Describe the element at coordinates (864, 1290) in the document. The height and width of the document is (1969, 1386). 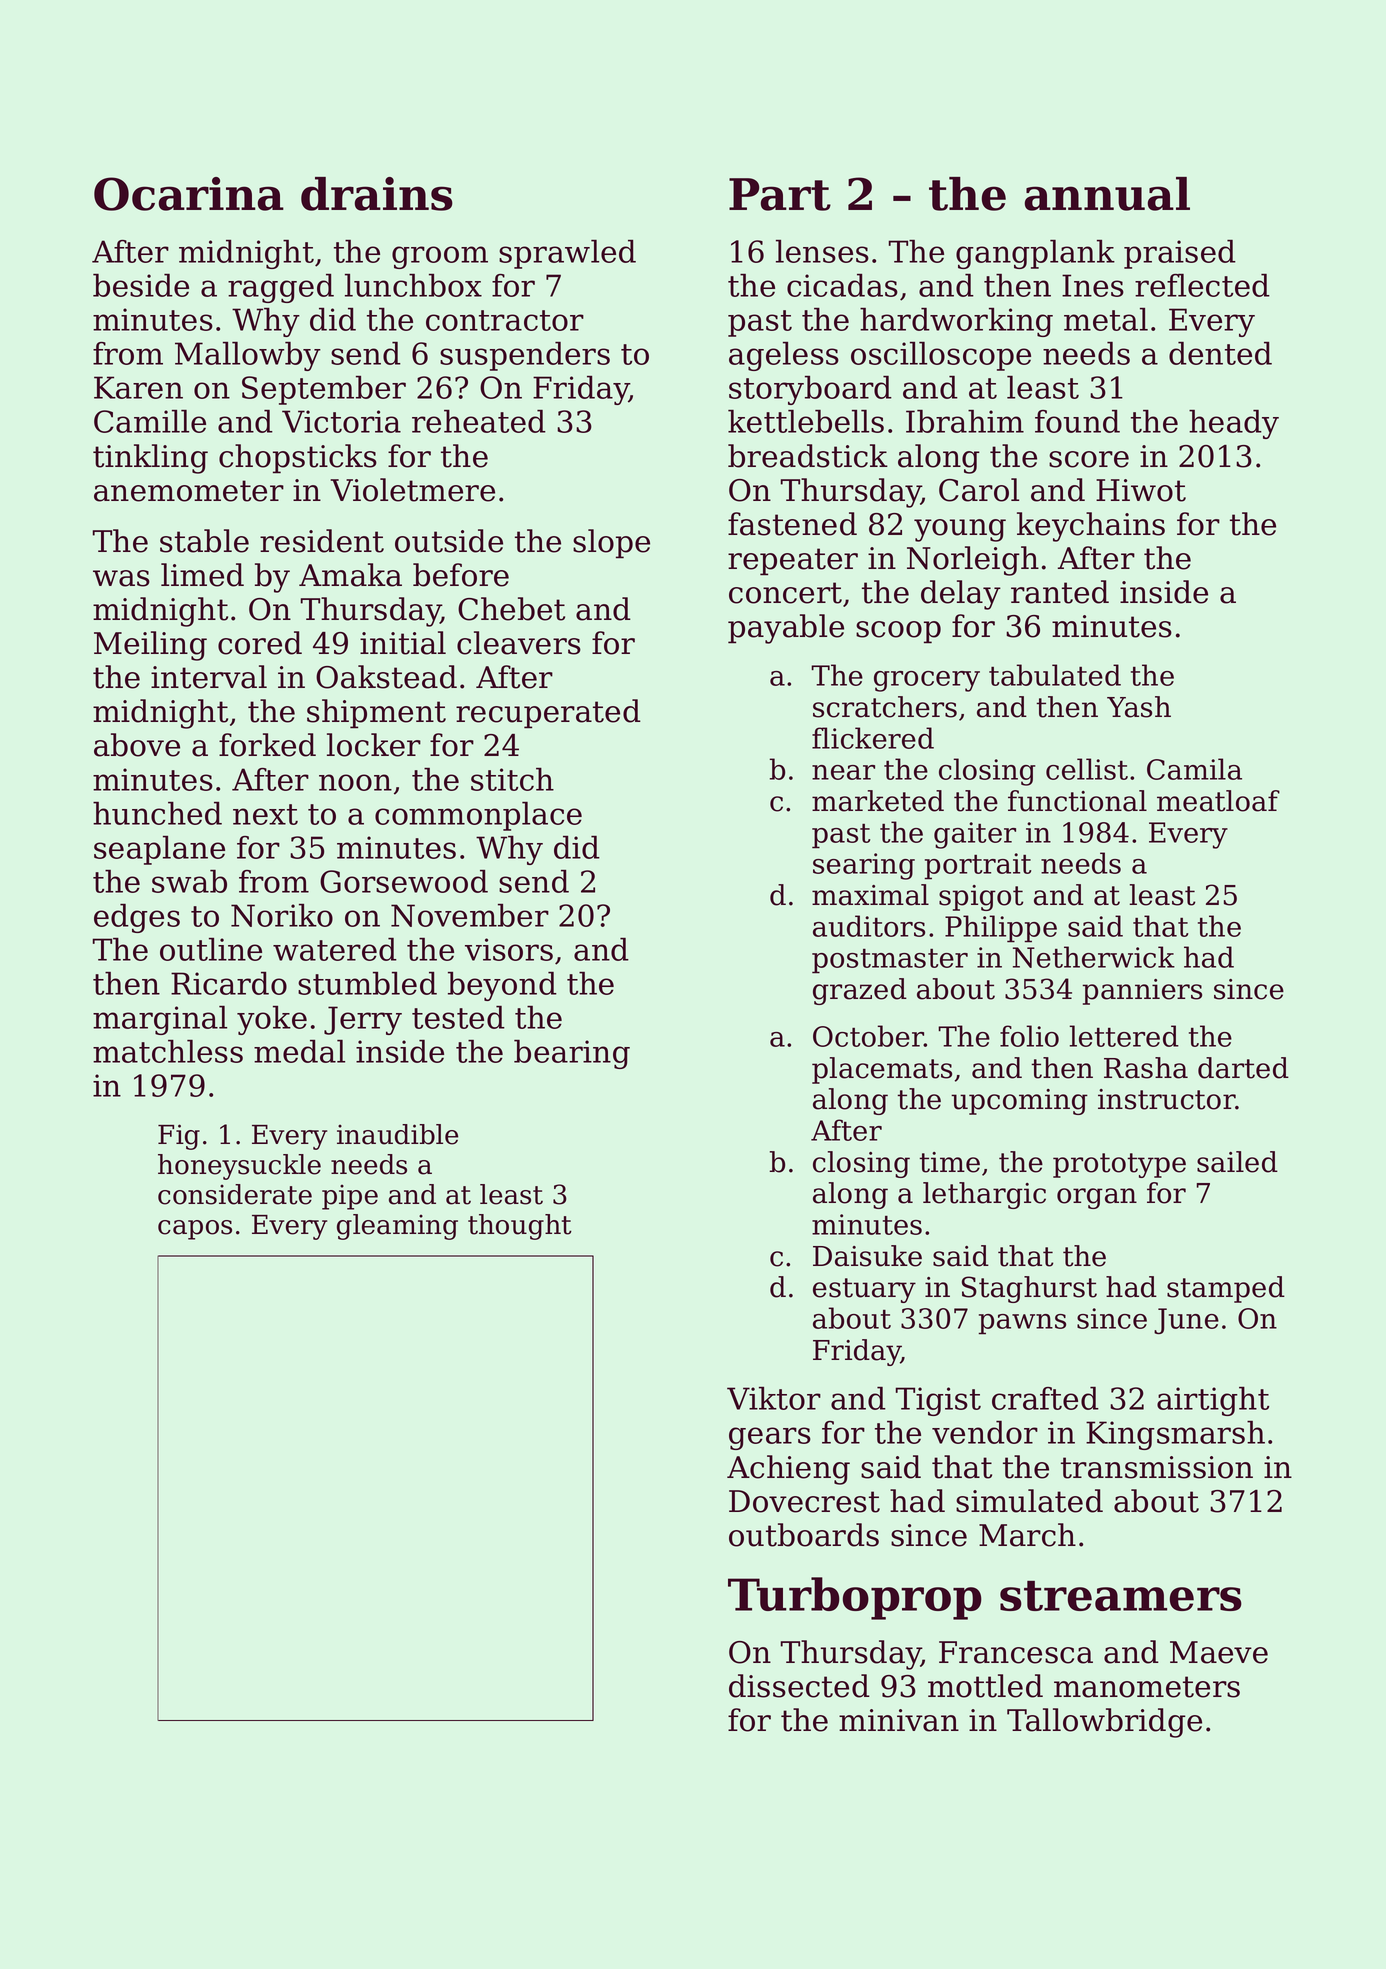
I see `estuary` at that location.
